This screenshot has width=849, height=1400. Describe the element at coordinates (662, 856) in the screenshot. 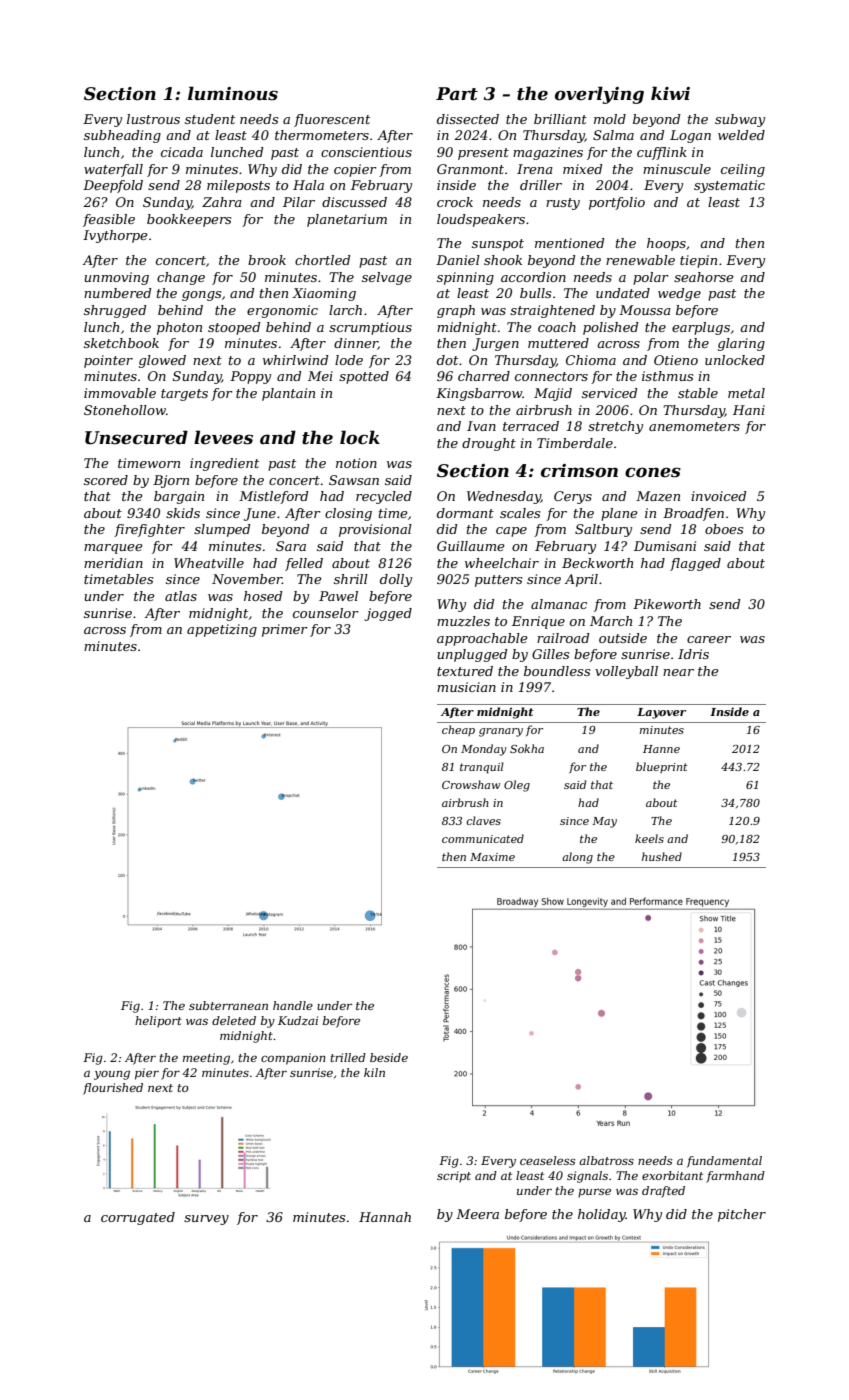

I see `hushed` at that location.
